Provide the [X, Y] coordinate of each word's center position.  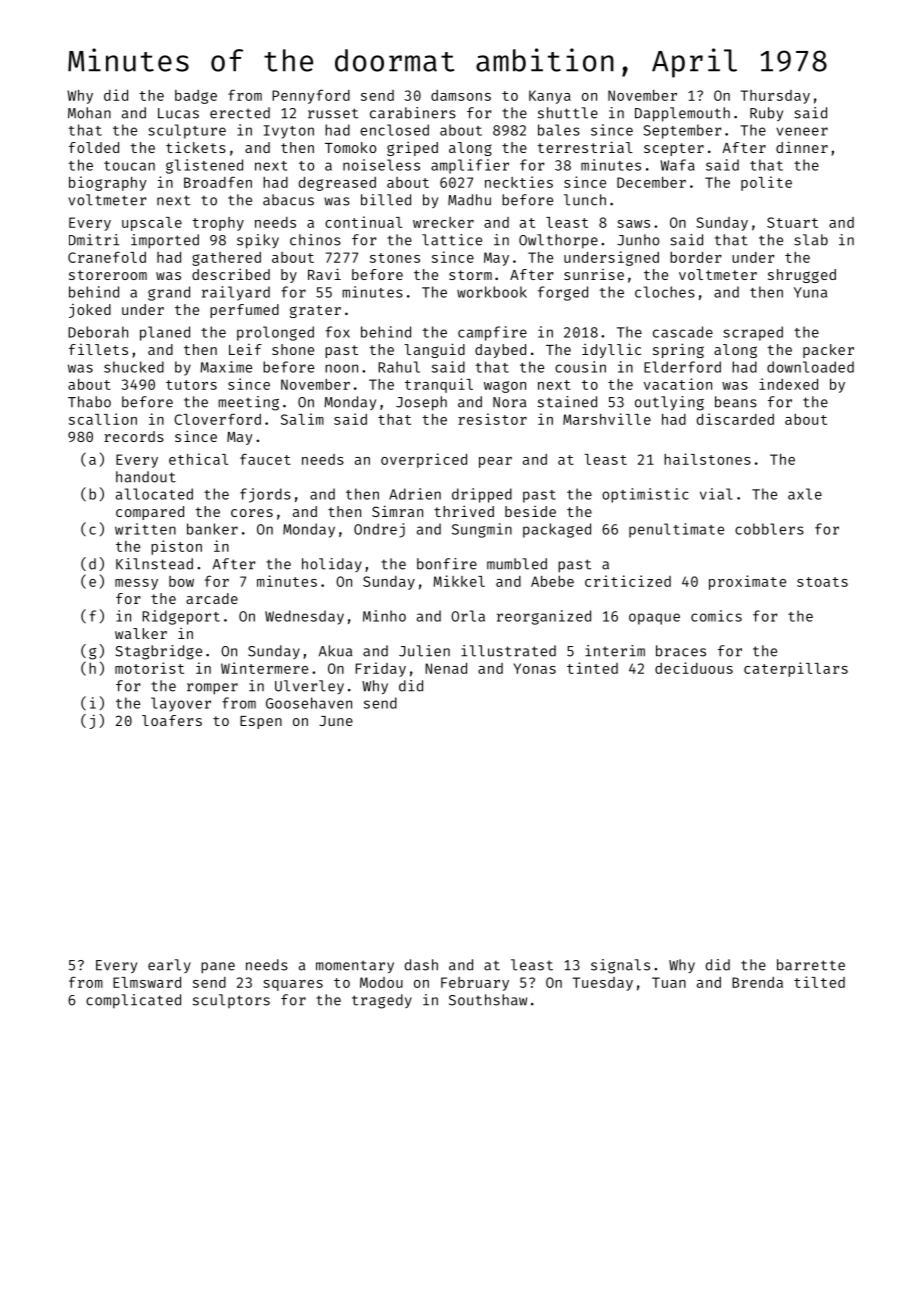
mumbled [517, 564]
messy [136, 584]
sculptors [231, 1001]
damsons [461, 95]
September [682, 131]
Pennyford [311, 96]
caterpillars [796, 669]
